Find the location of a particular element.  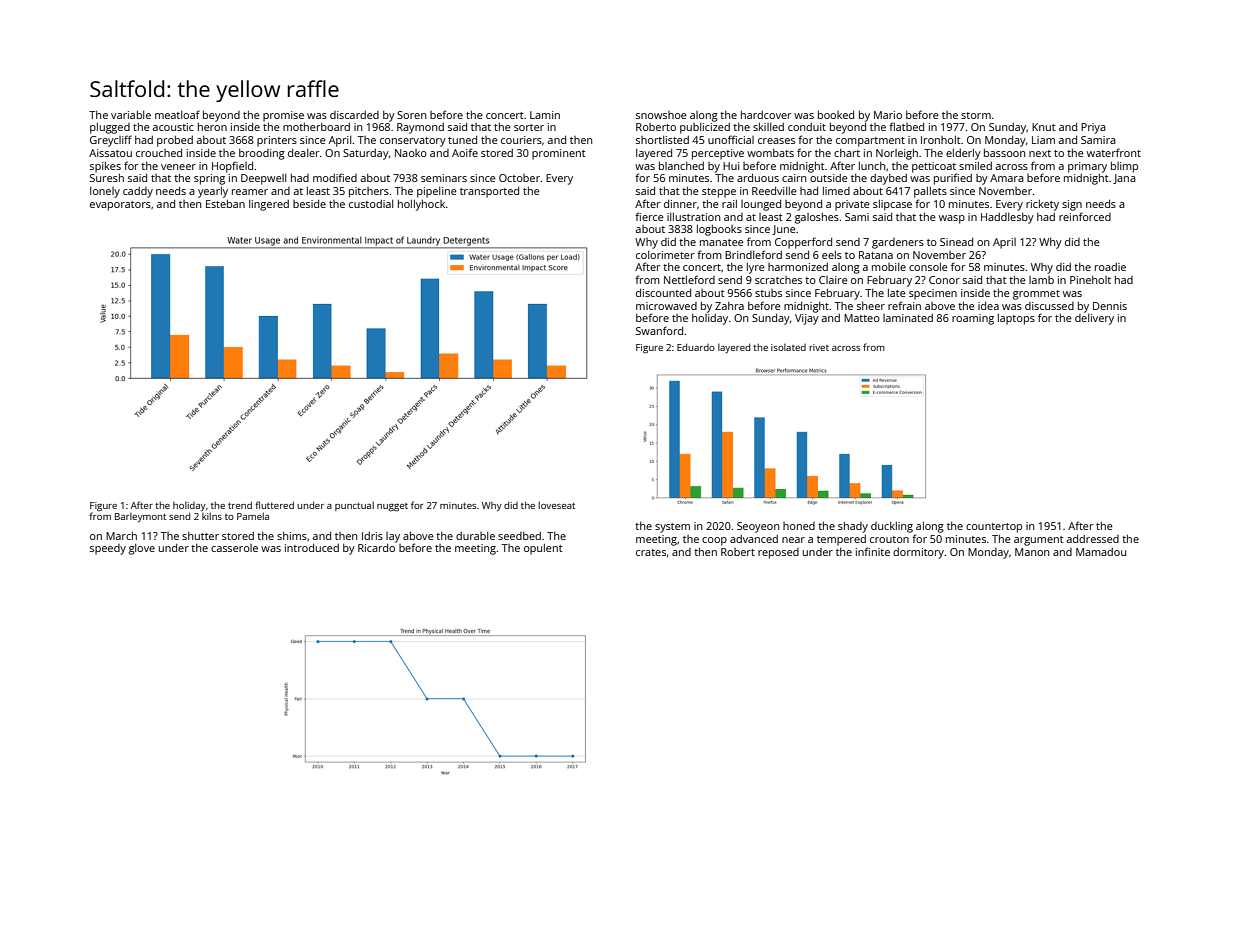

arduous is located at coordinates (758, 177).
